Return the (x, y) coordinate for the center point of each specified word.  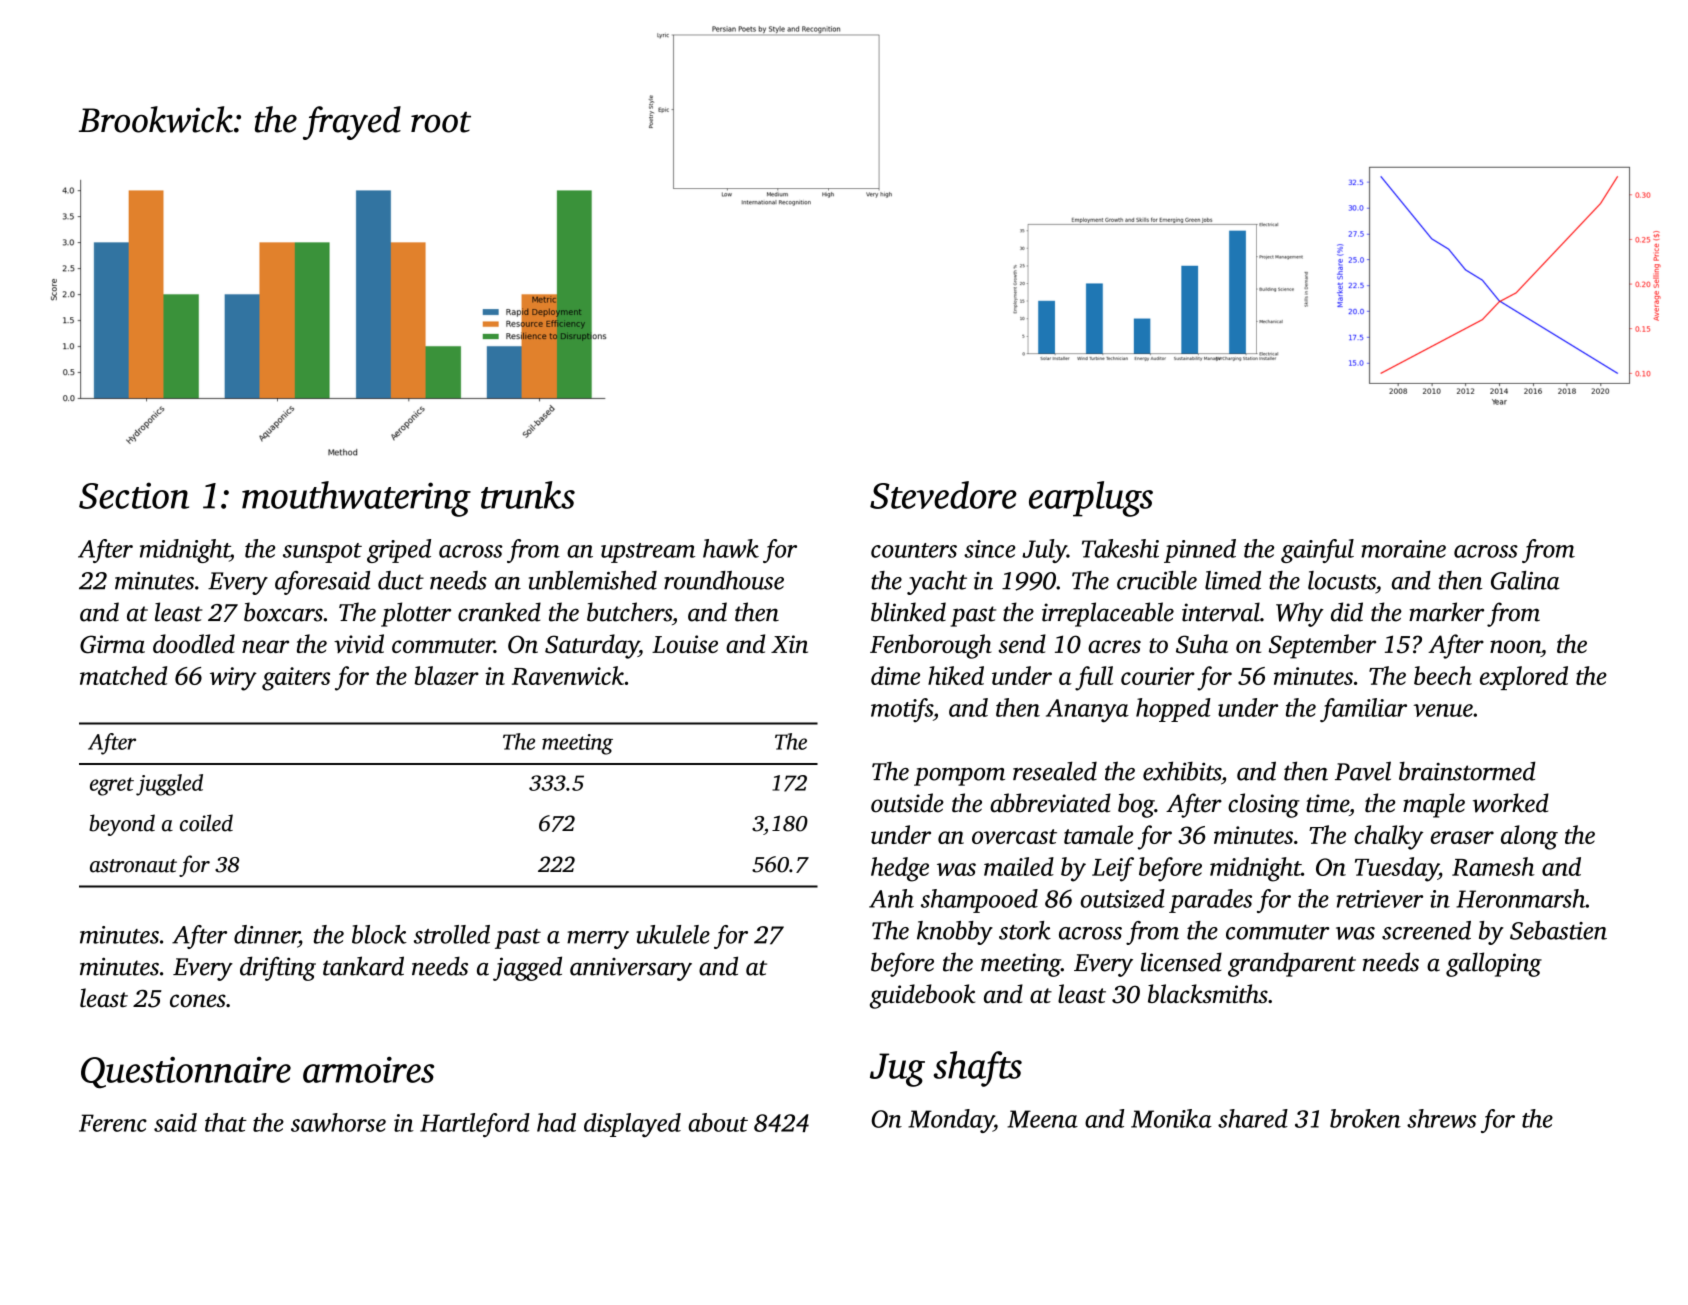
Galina (1525, 580)
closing (1264, 805)
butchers (629, 612)
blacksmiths (1208, 993)
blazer (446, 675)
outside (907, 803)
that (226, 1122)
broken (1365, 1118)
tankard (363, 966)
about (718, 1122)
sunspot (322, 553)
